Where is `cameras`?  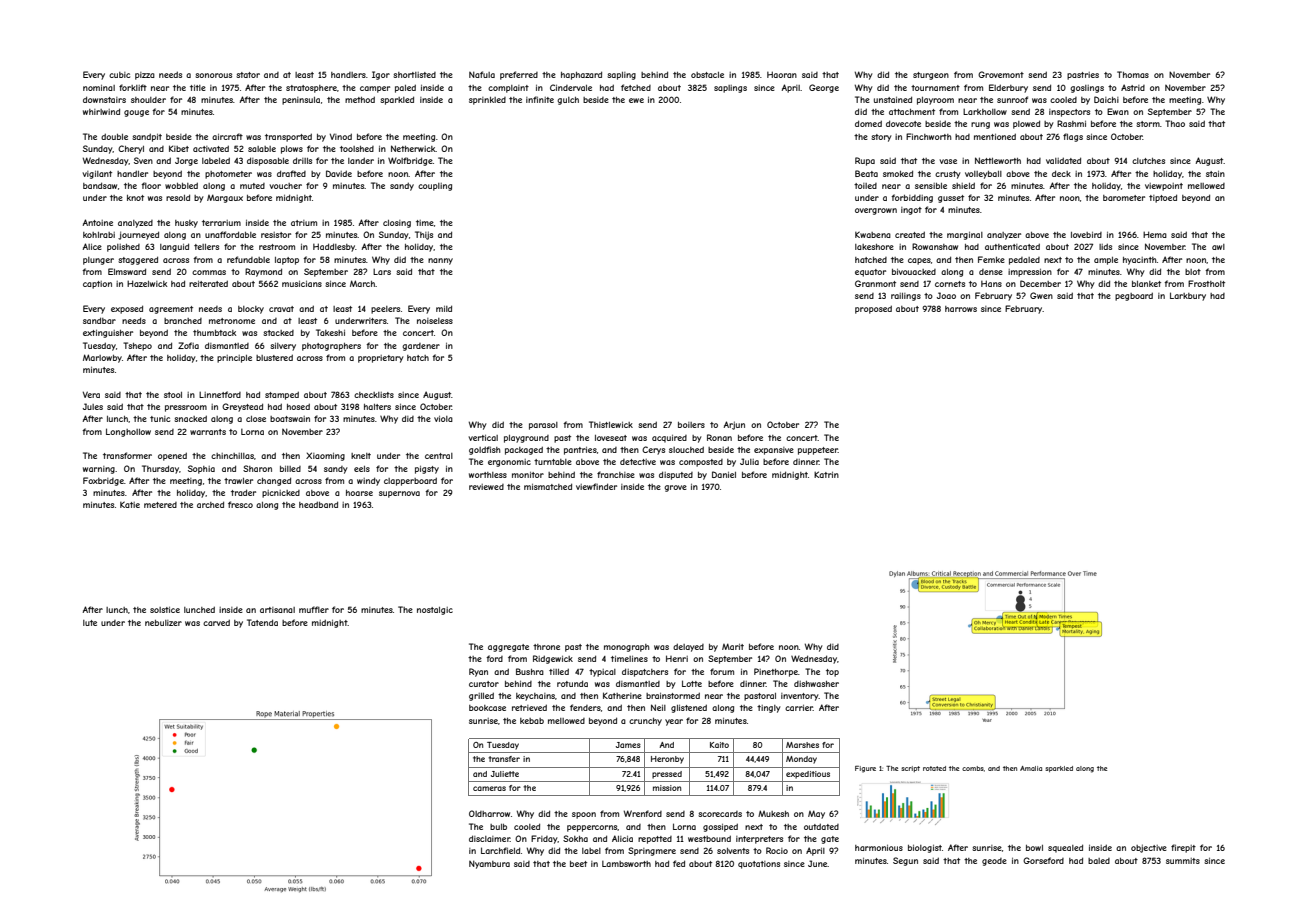 cameras is located at coordinates (489, 788).
